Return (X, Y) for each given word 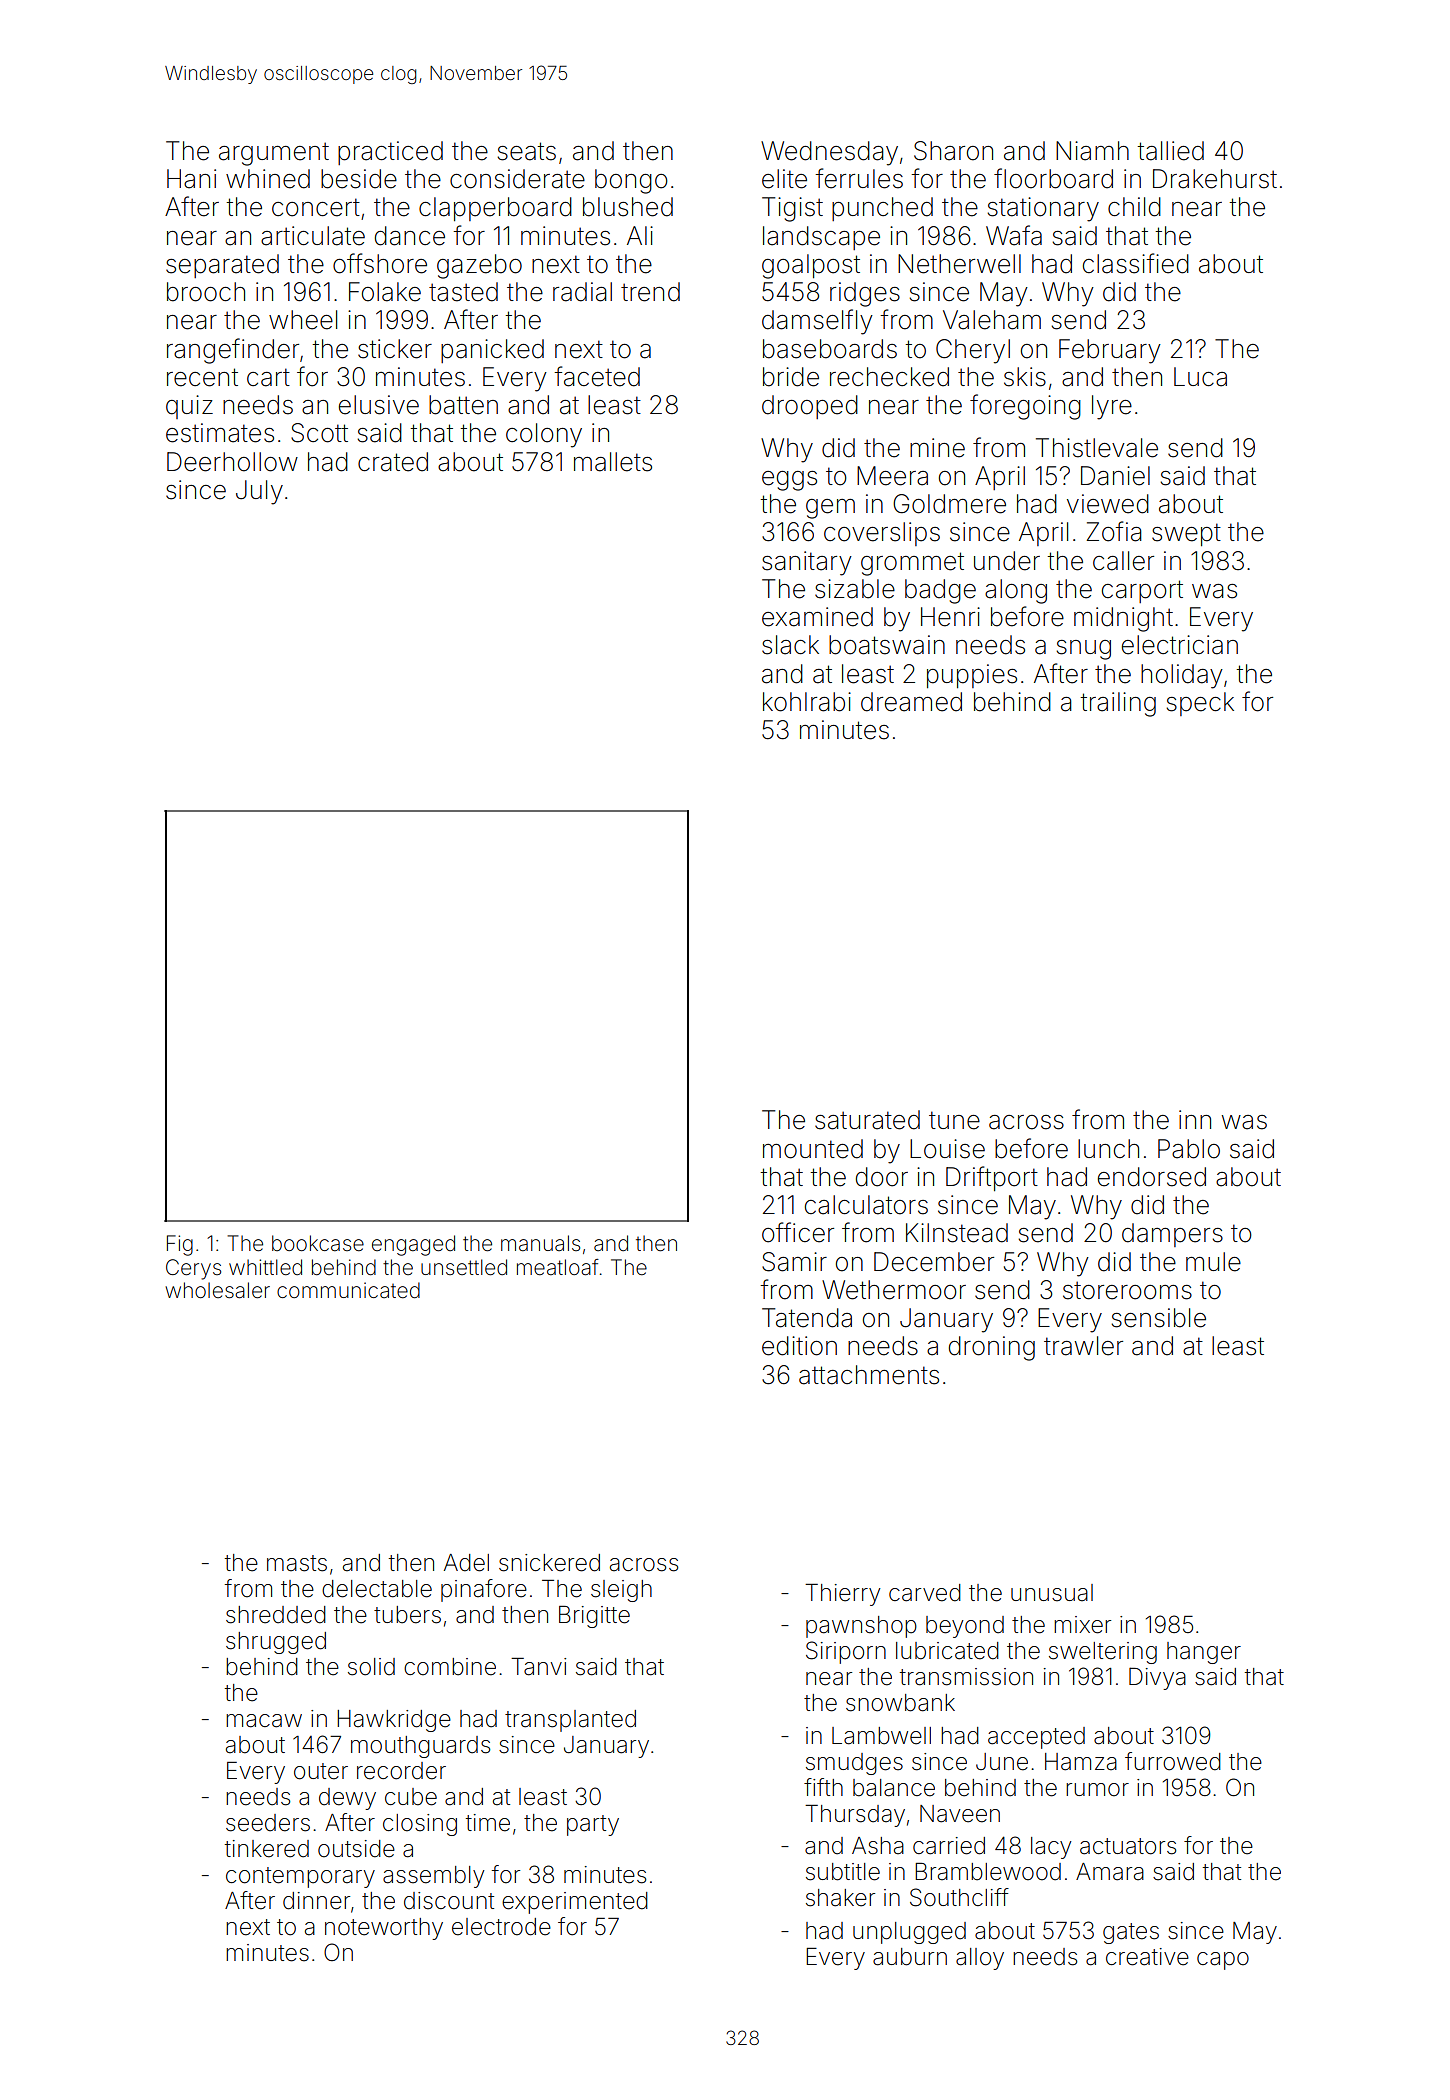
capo (1223, 1961)
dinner (316, 1901)
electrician (1180, 645)
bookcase (318, 1243)
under (1007, 561)
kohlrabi (807, 702)
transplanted (570, 1721)
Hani (191, 179)
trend (650, 292)
